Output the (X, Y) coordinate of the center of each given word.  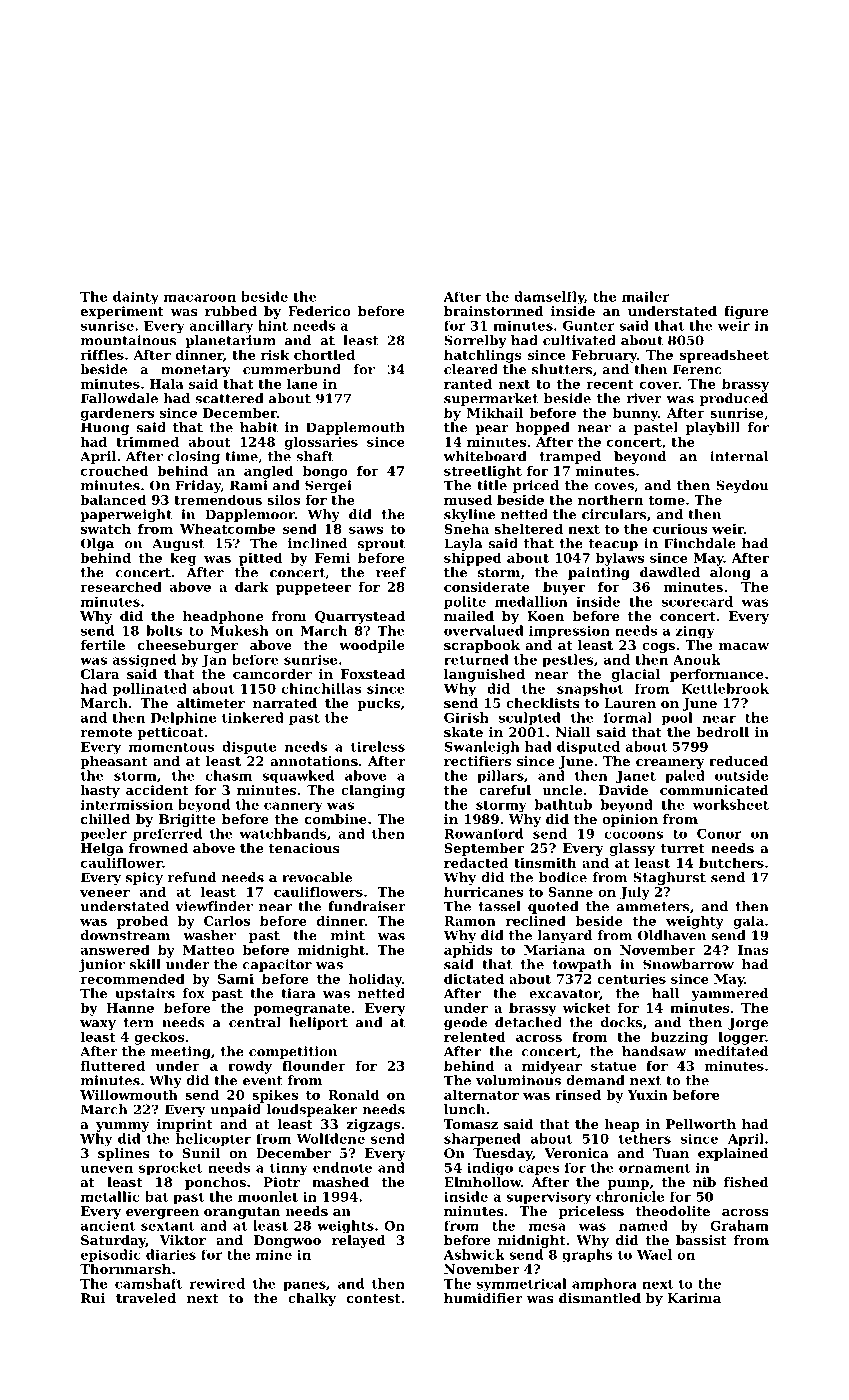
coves (614, 487)
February (604, 356)
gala (748, 922)
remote (106, 732)
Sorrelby (475, 341)
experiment (122, 312)
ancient (108, 1225)
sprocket (171, 1168)
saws (366, 530)
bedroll (723, 732)
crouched (114, 470)
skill (145, 964)
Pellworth (701, 1124)
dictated (474, 978)
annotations (314, 761)
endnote (342, 1167)
